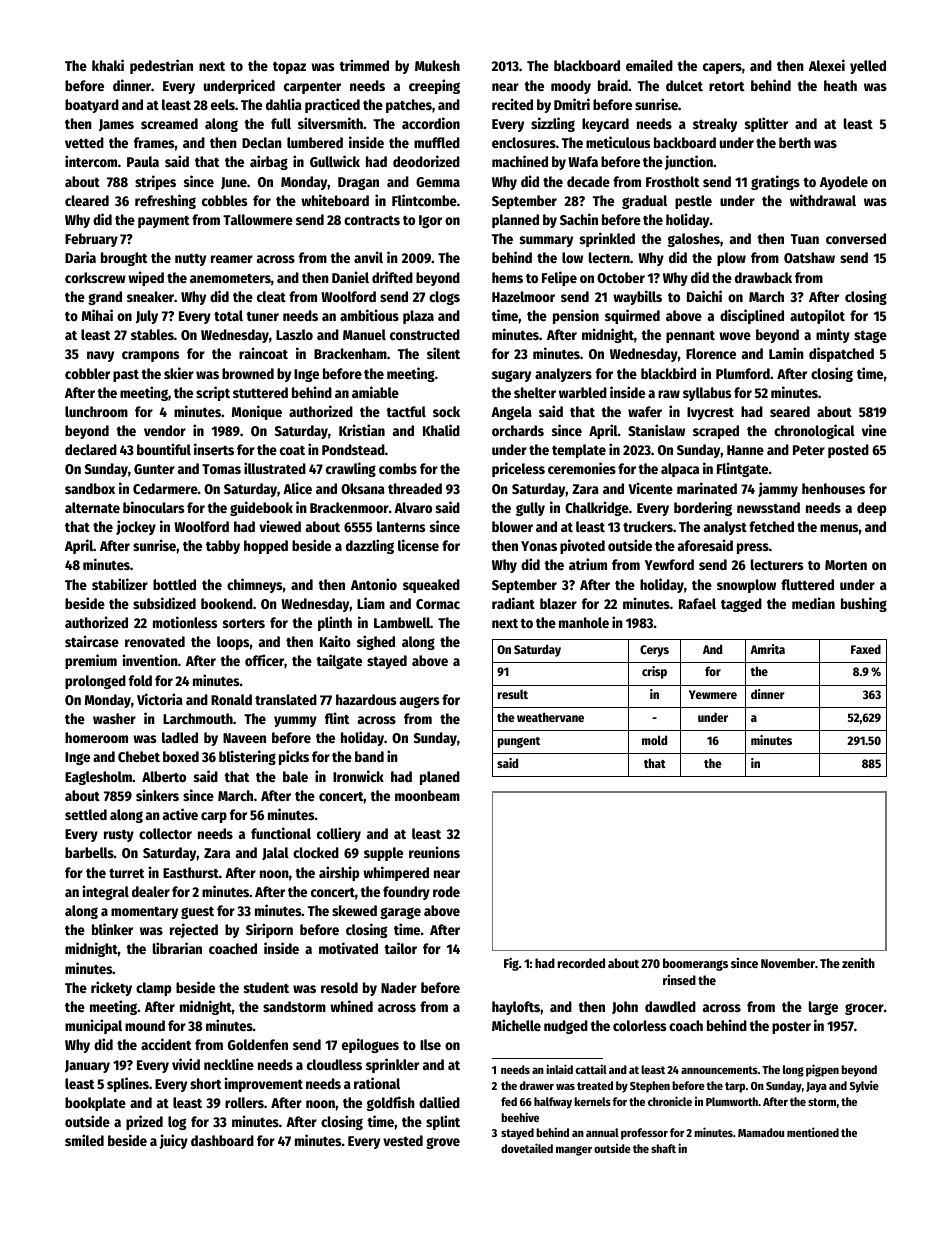  Describe the element at coordinates (513, 603) in the document. I see `radiant` at that location.
